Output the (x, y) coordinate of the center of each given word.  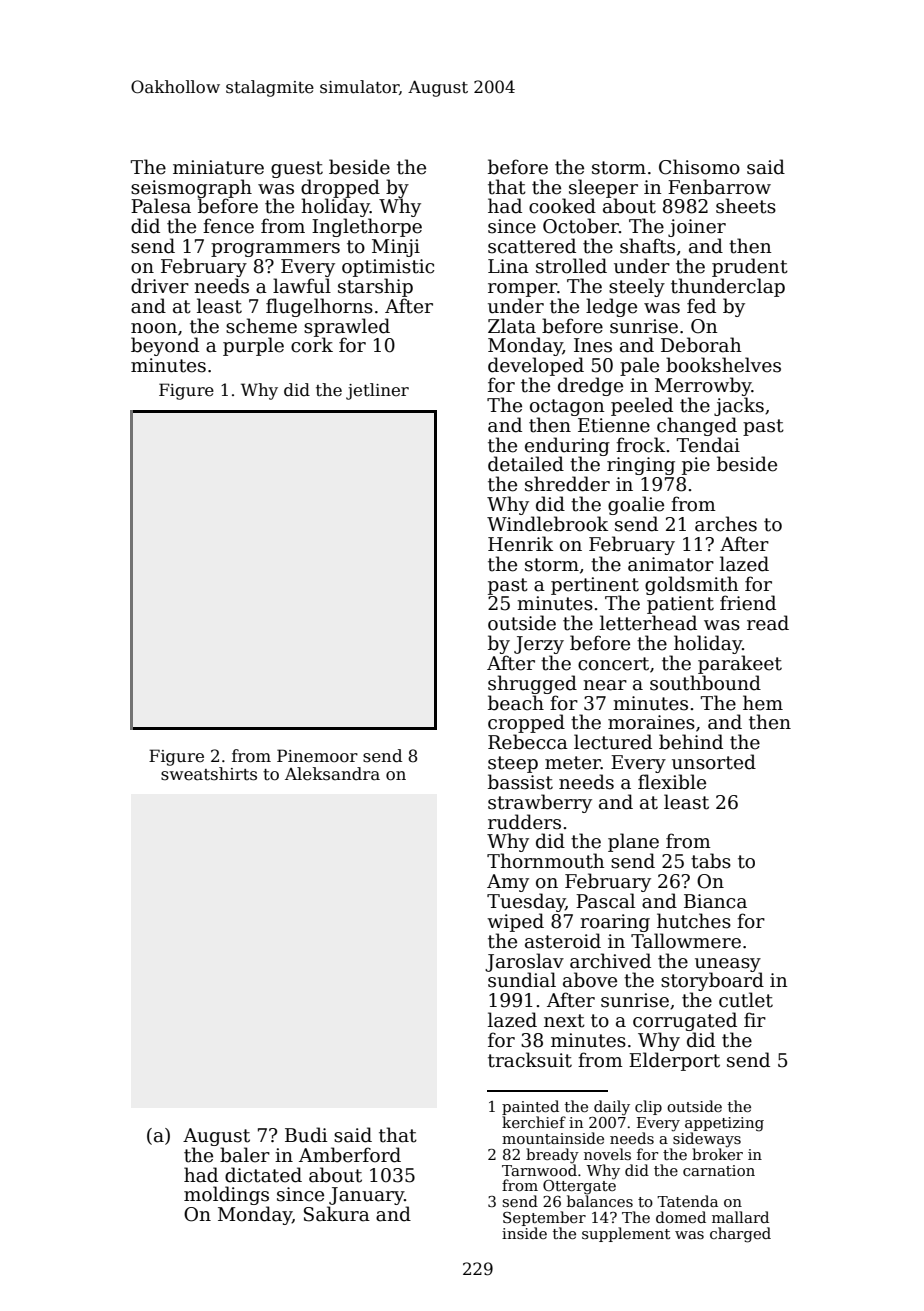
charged (740, 1235)
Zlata (512, 326)
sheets (746, 206)
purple (253, 346)
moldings (226, 1195)
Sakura (337, 1214)
